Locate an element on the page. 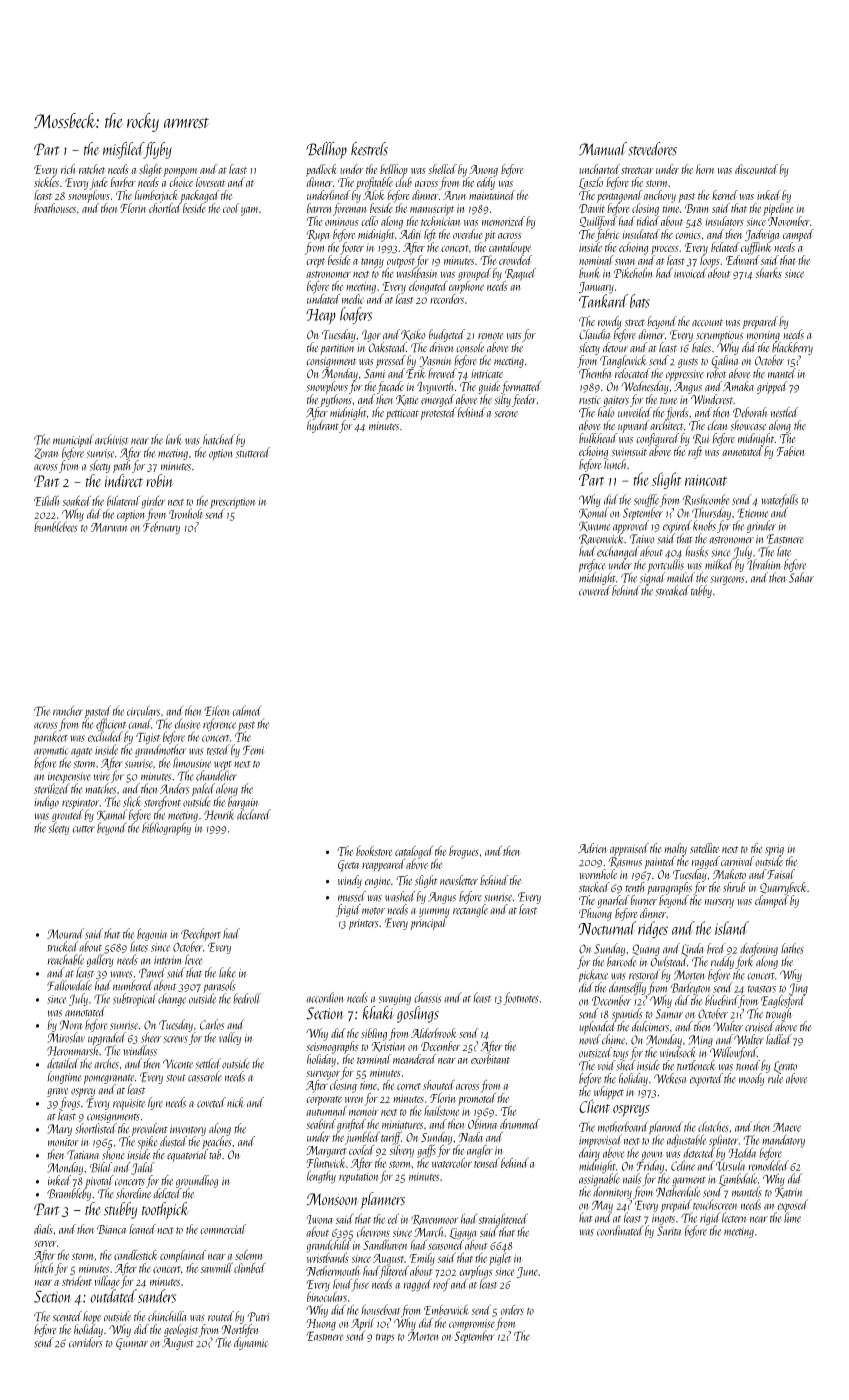 This image has height=1400, width=849. cowered is located at coordinates (595, 590).
